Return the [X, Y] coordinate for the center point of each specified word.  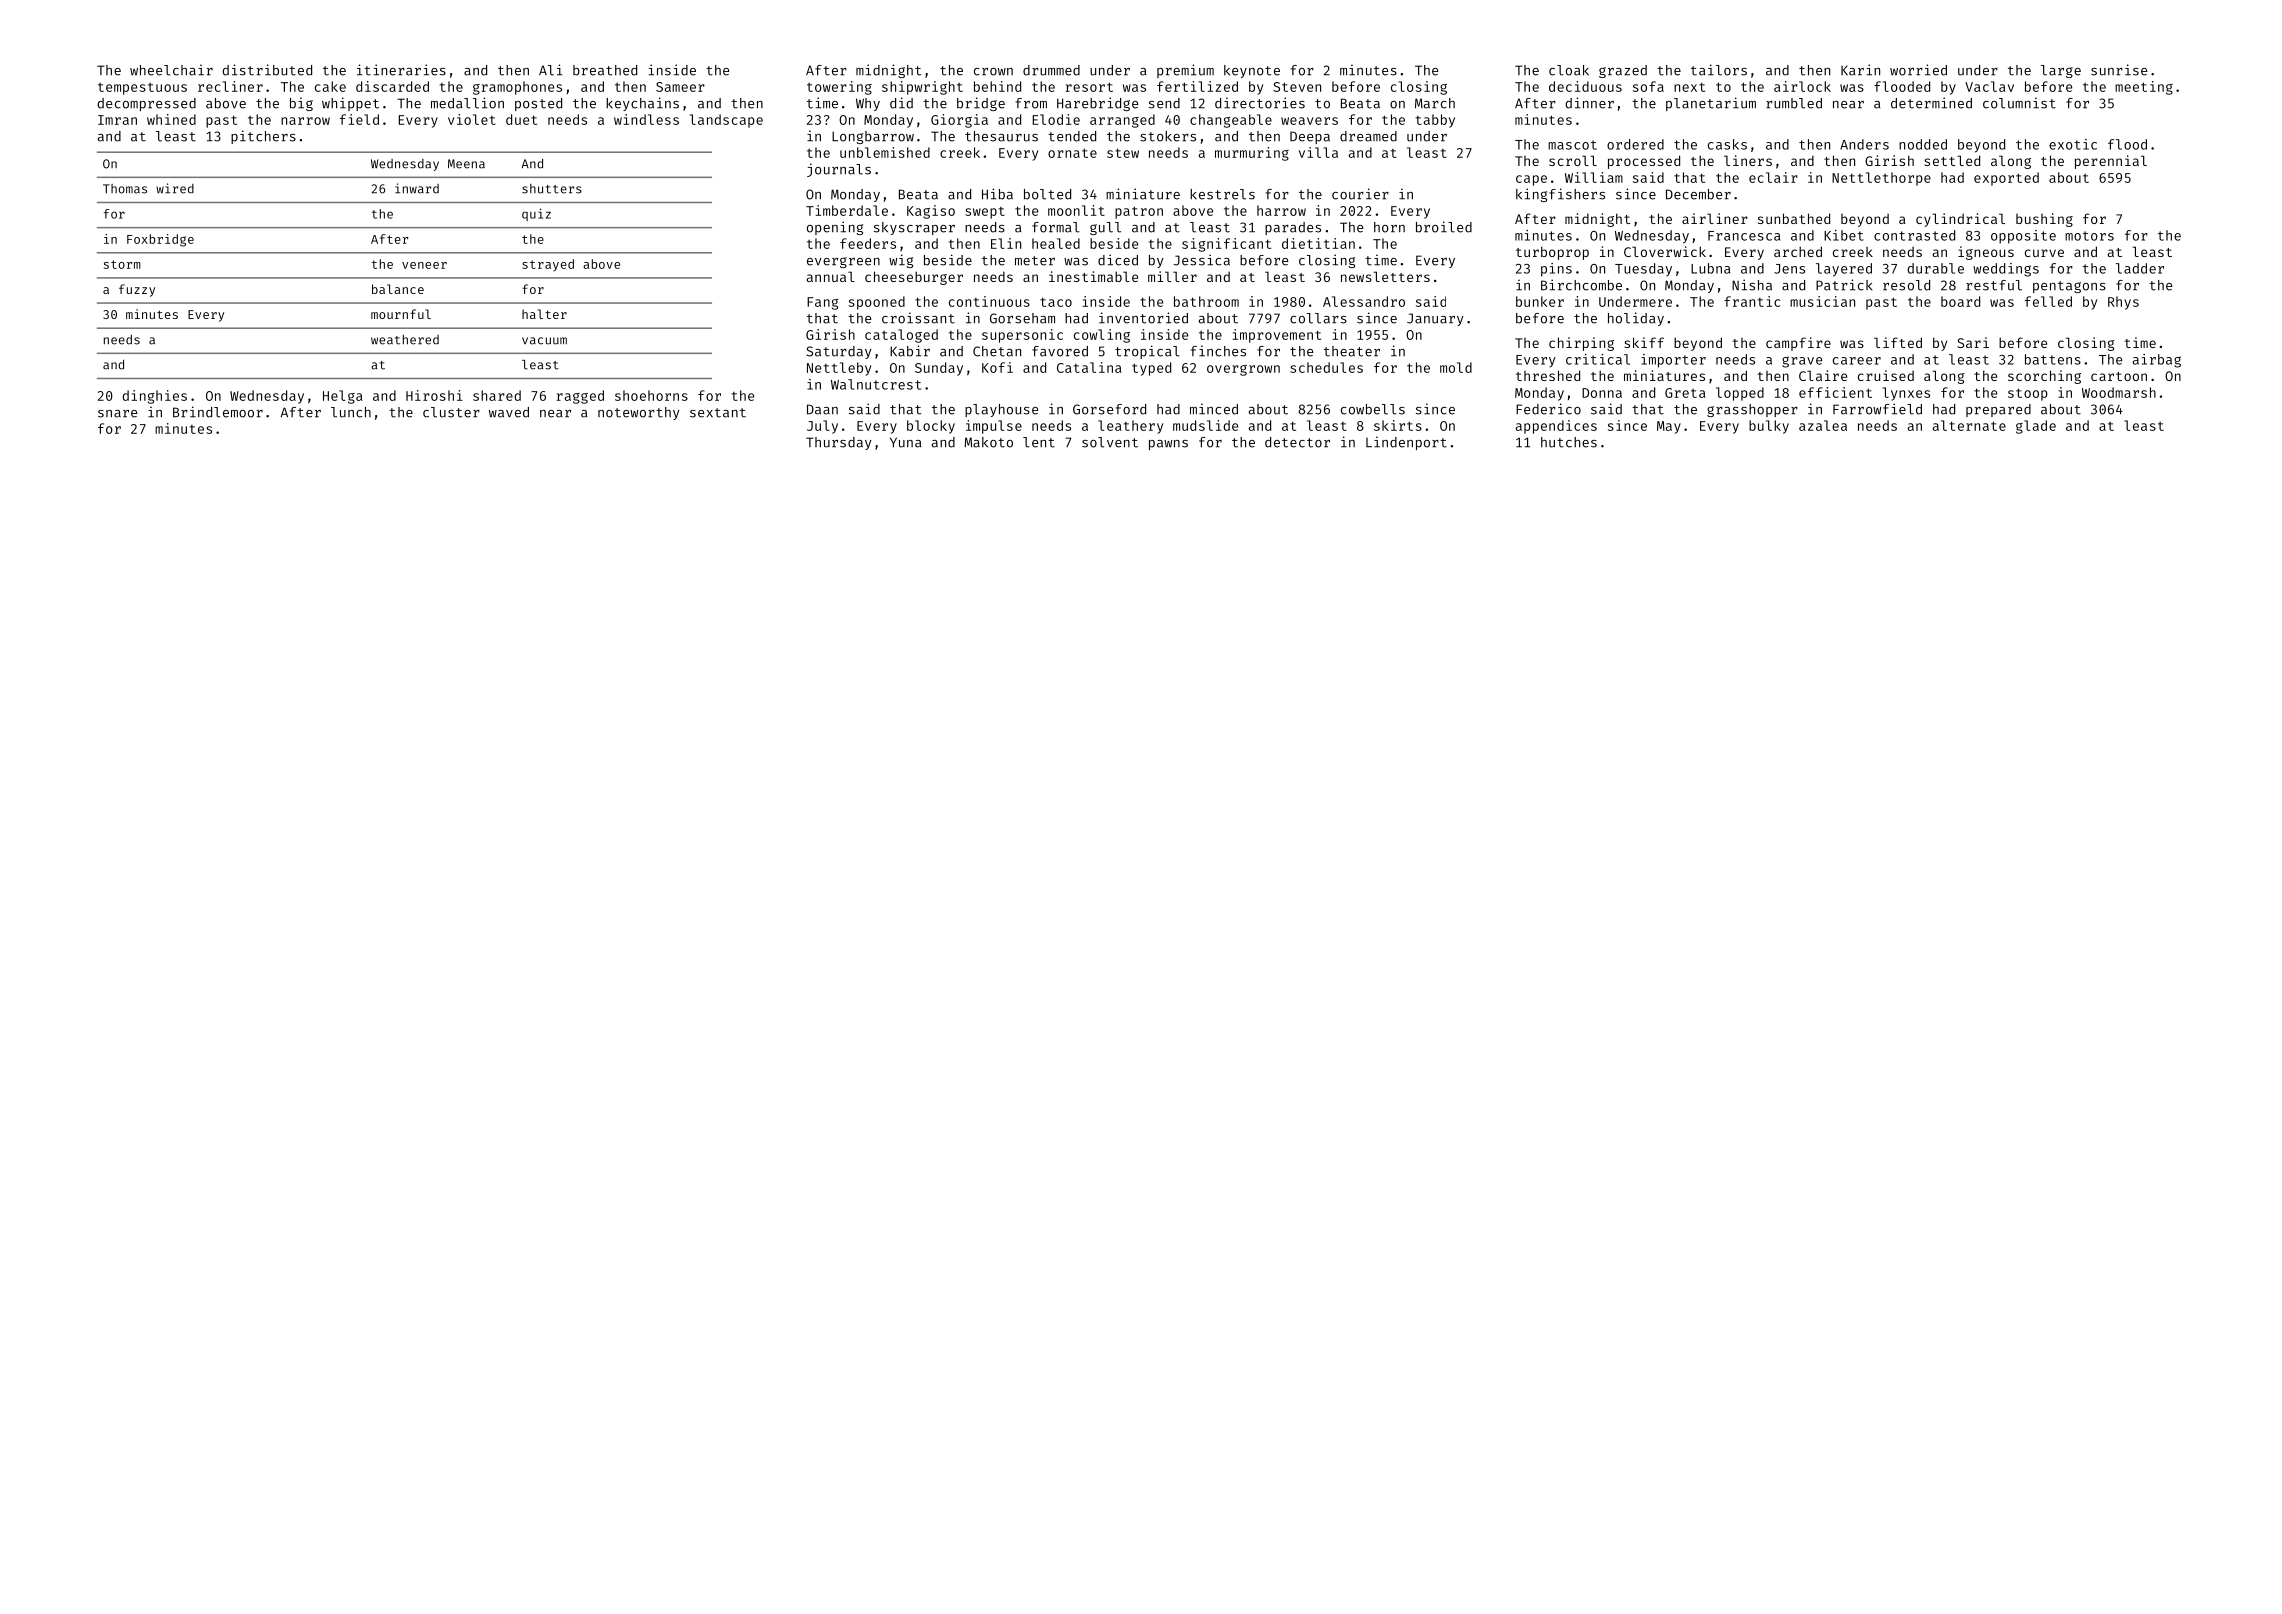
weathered [405, 340]
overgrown [1243, 370]
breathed [605, 70]
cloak [1569, 70]
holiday [1636, 319]
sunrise [2119, 70]
